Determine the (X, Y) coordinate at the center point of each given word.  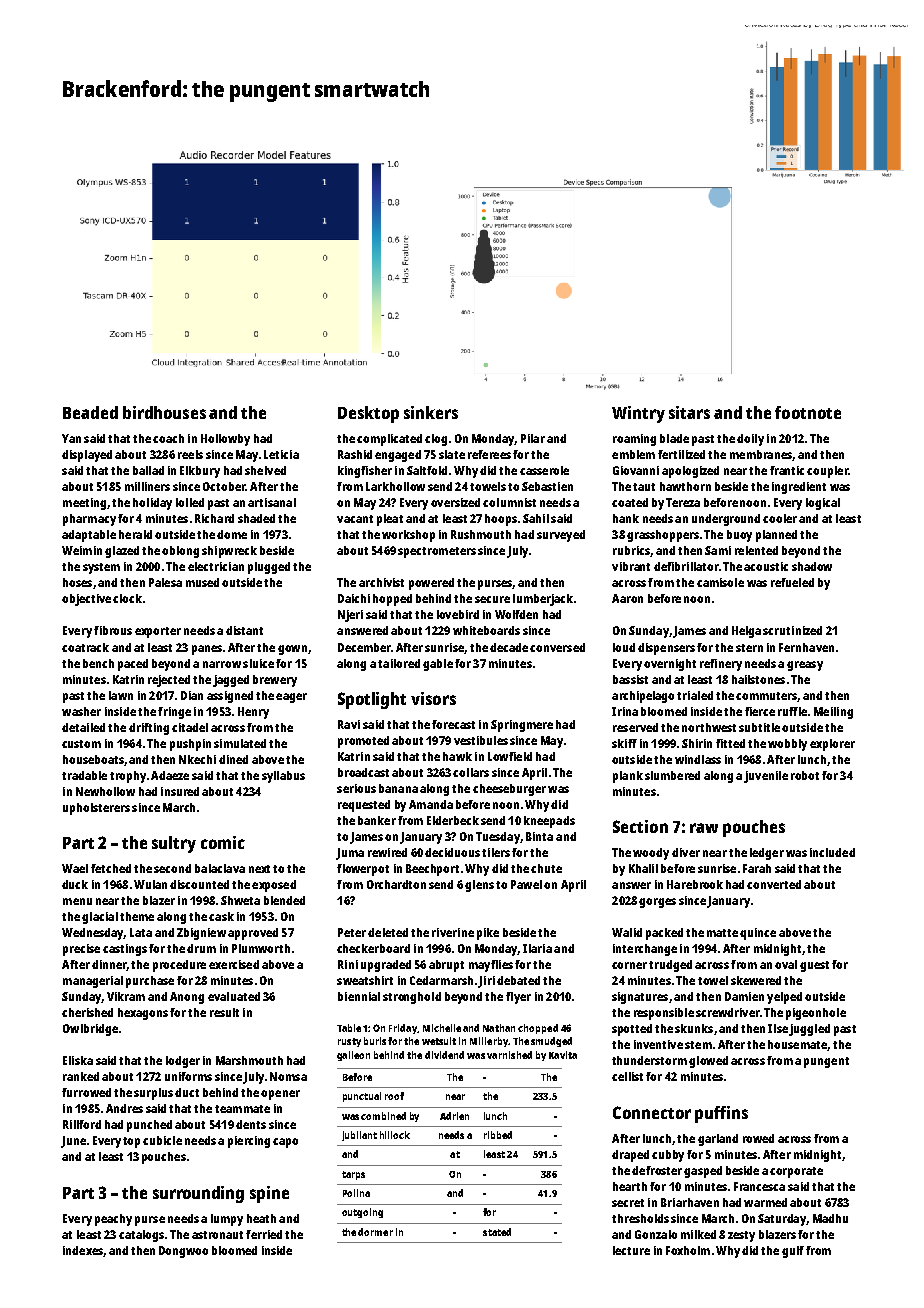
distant (244, 630)
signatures (640, 998)
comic (223, 842)
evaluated (234, 996)
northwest (709, 727)
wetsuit (439, 1041)
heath (261, 1218)
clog (436, 440)
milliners (147, 486)
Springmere (522, 726)
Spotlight (372, 700)
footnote (808, 412)
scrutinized (792, 630)
